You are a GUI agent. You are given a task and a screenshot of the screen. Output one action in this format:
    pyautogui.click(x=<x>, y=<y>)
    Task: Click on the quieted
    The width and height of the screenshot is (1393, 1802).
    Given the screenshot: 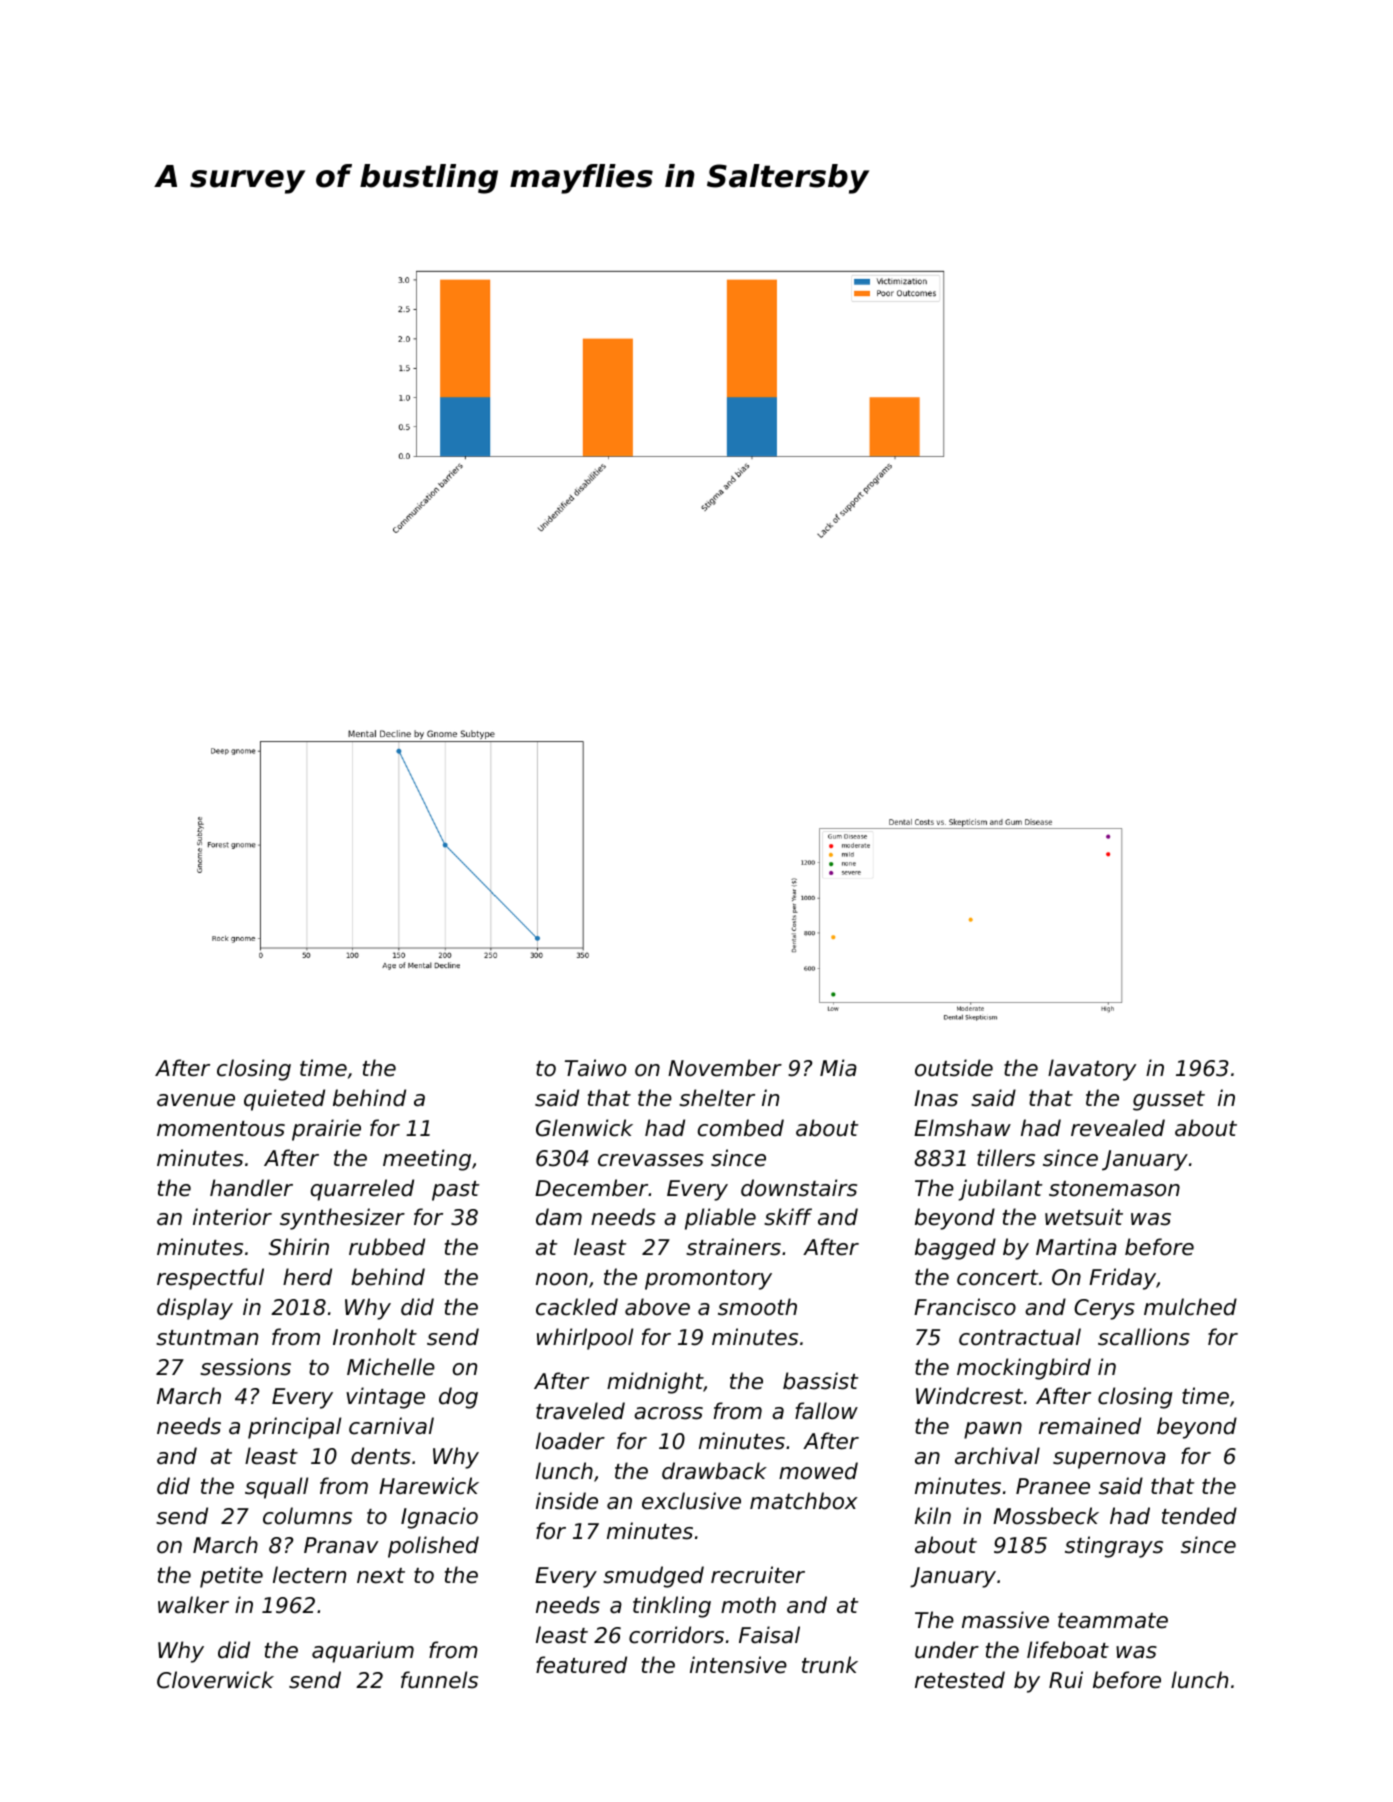 What is the action you would take?
    pyautogui.click(x=284, y=1100)
